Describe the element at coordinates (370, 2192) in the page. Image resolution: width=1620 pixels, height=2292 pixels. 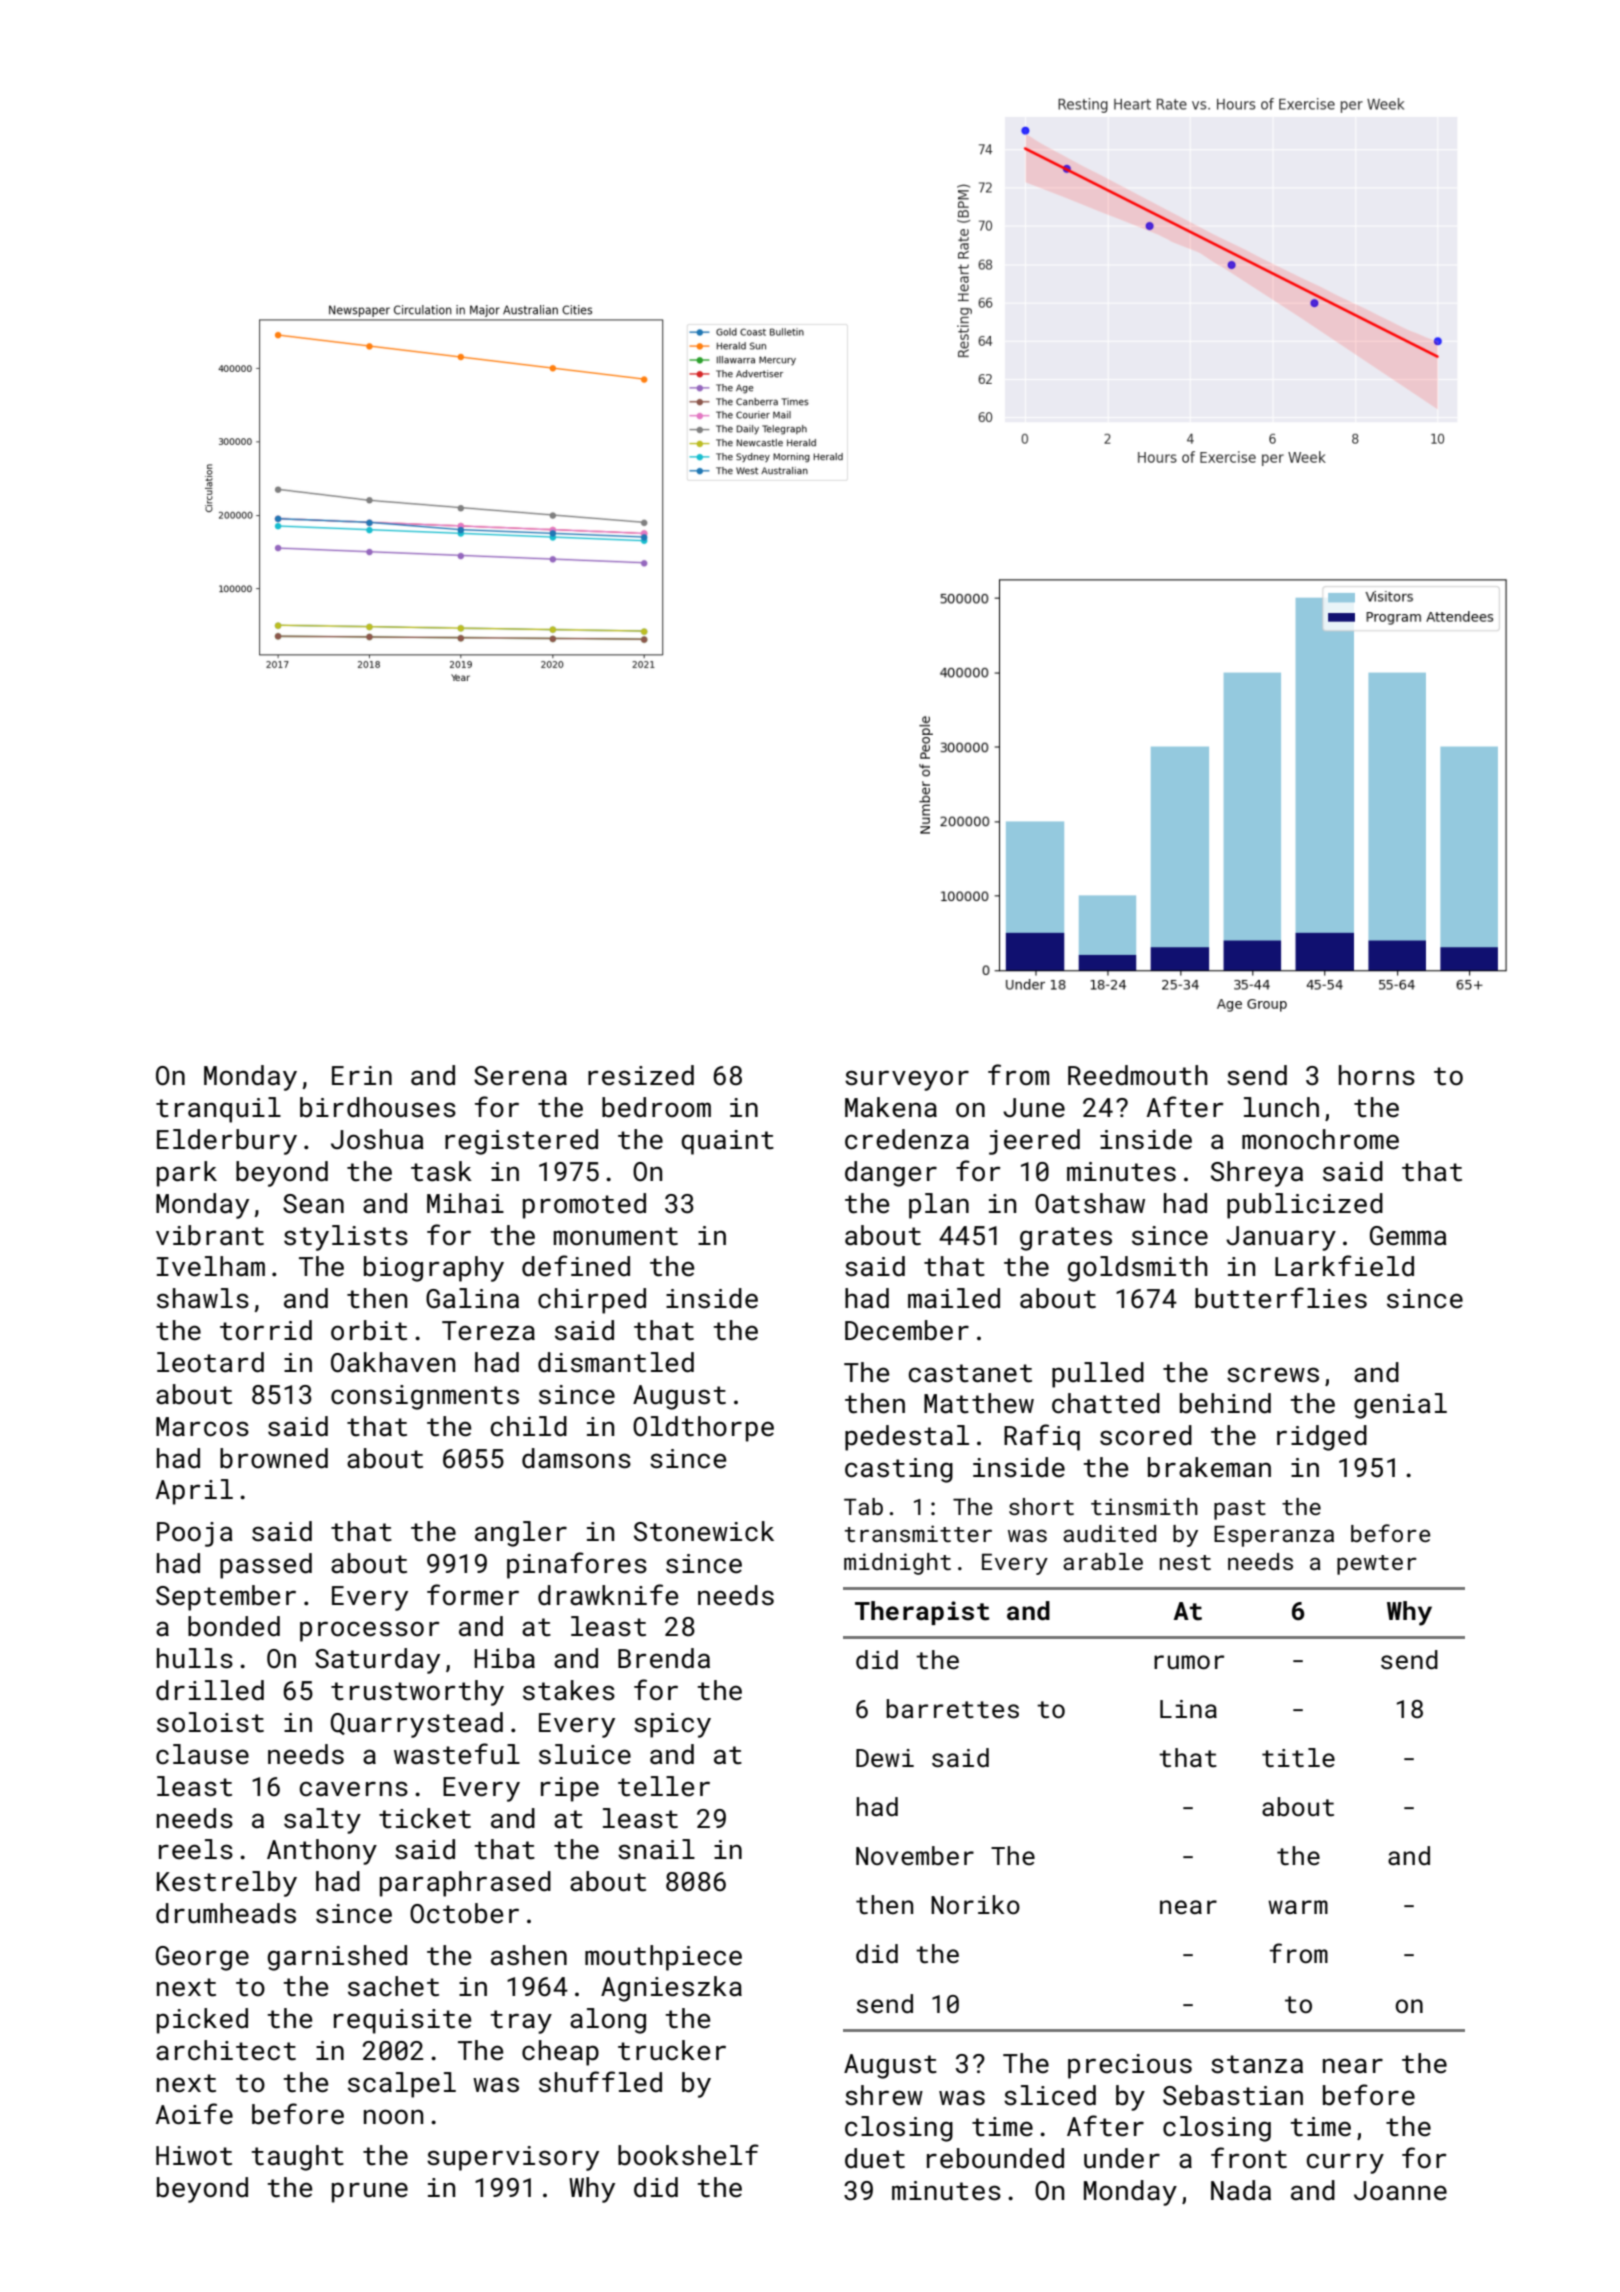
I see `prune` at that location.
